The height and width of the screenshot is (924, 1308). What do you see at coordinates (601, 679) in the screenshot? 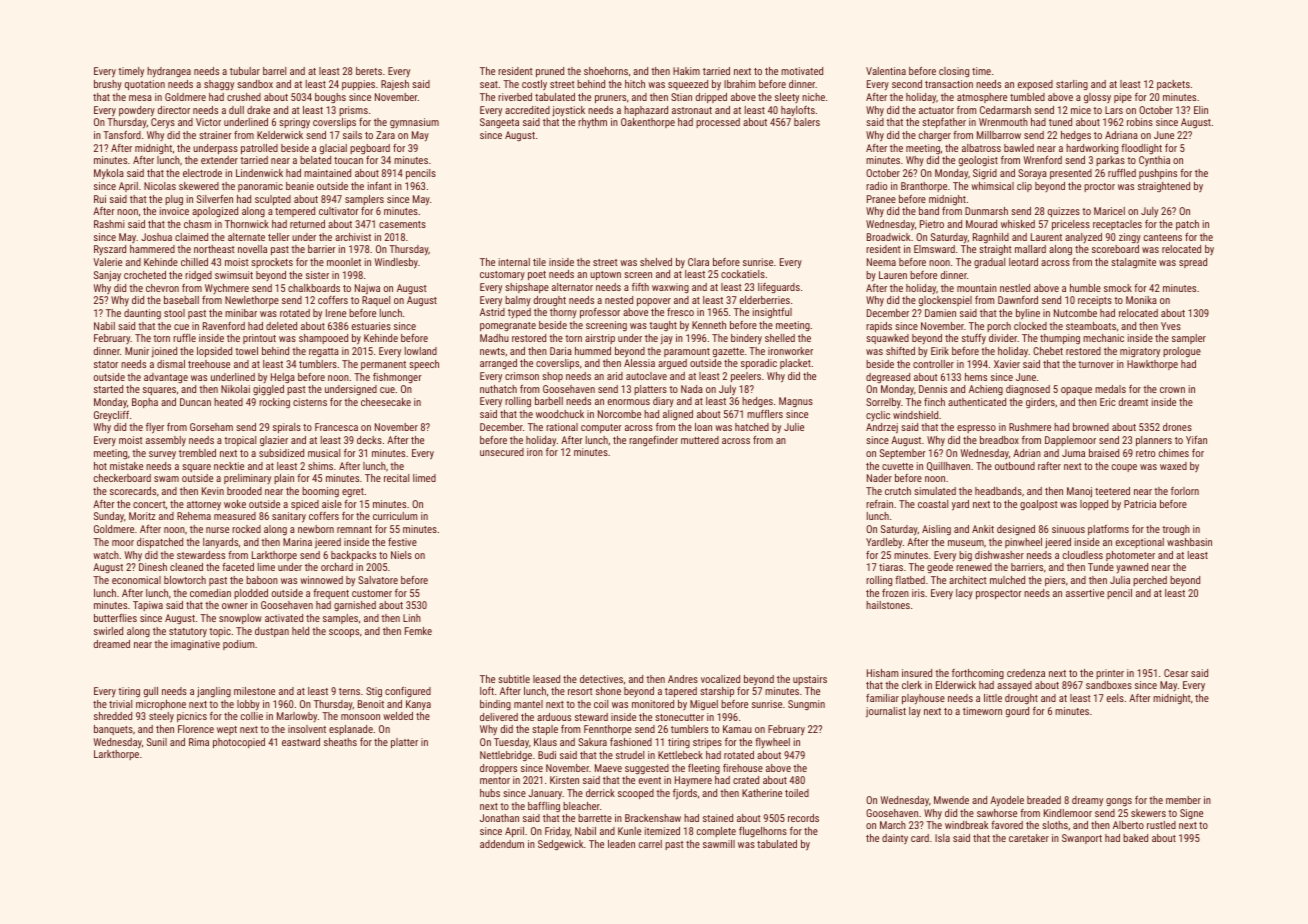
I see `detectives` at bounding box center [601, 679].
